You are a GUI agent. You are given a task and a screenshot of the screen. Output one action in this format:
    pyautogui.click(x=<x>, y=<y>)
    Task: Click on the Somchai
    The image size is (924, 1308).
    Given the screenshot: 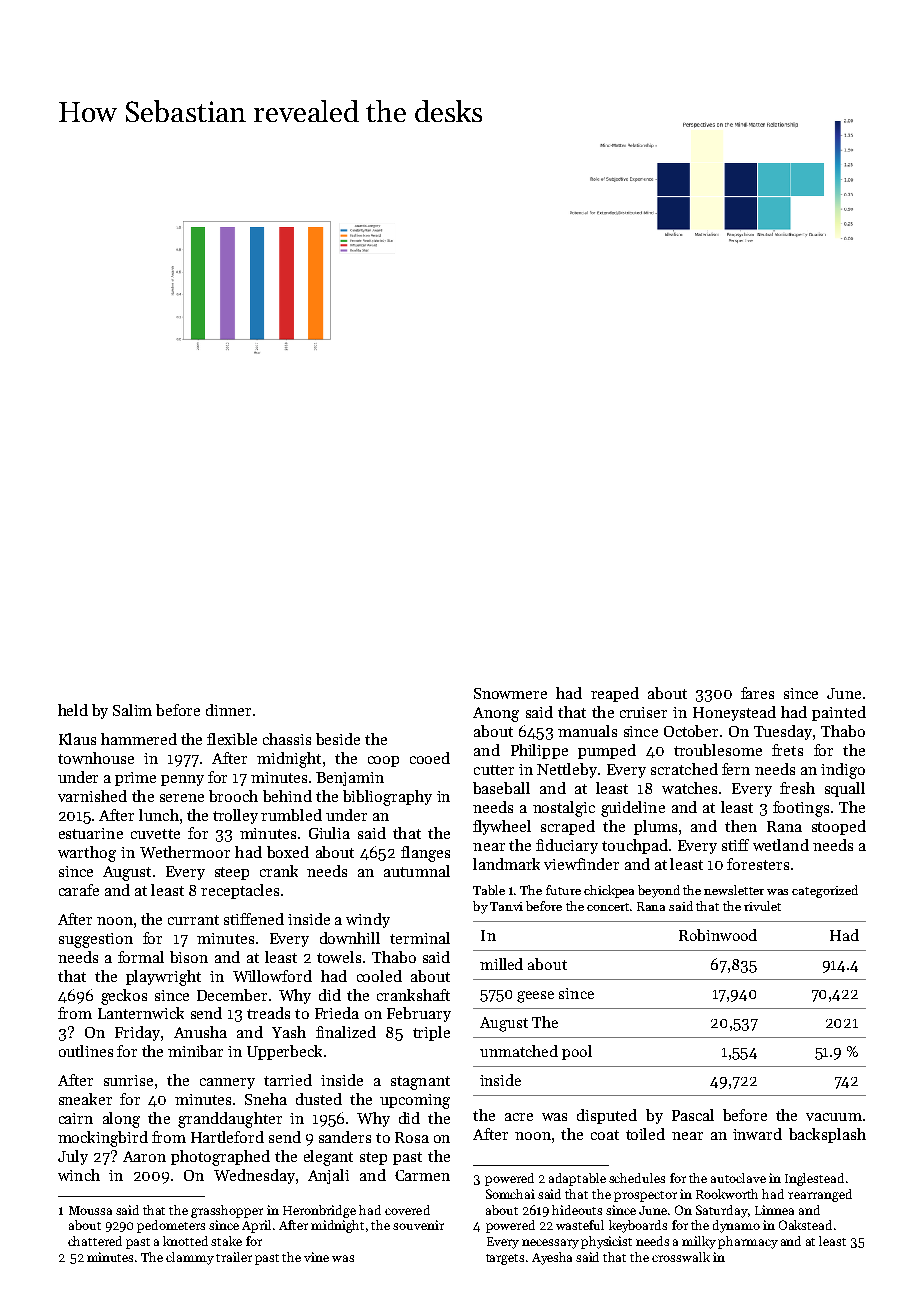 What is the action you would take?
    pyautogui.click(x=510, y=1194)
